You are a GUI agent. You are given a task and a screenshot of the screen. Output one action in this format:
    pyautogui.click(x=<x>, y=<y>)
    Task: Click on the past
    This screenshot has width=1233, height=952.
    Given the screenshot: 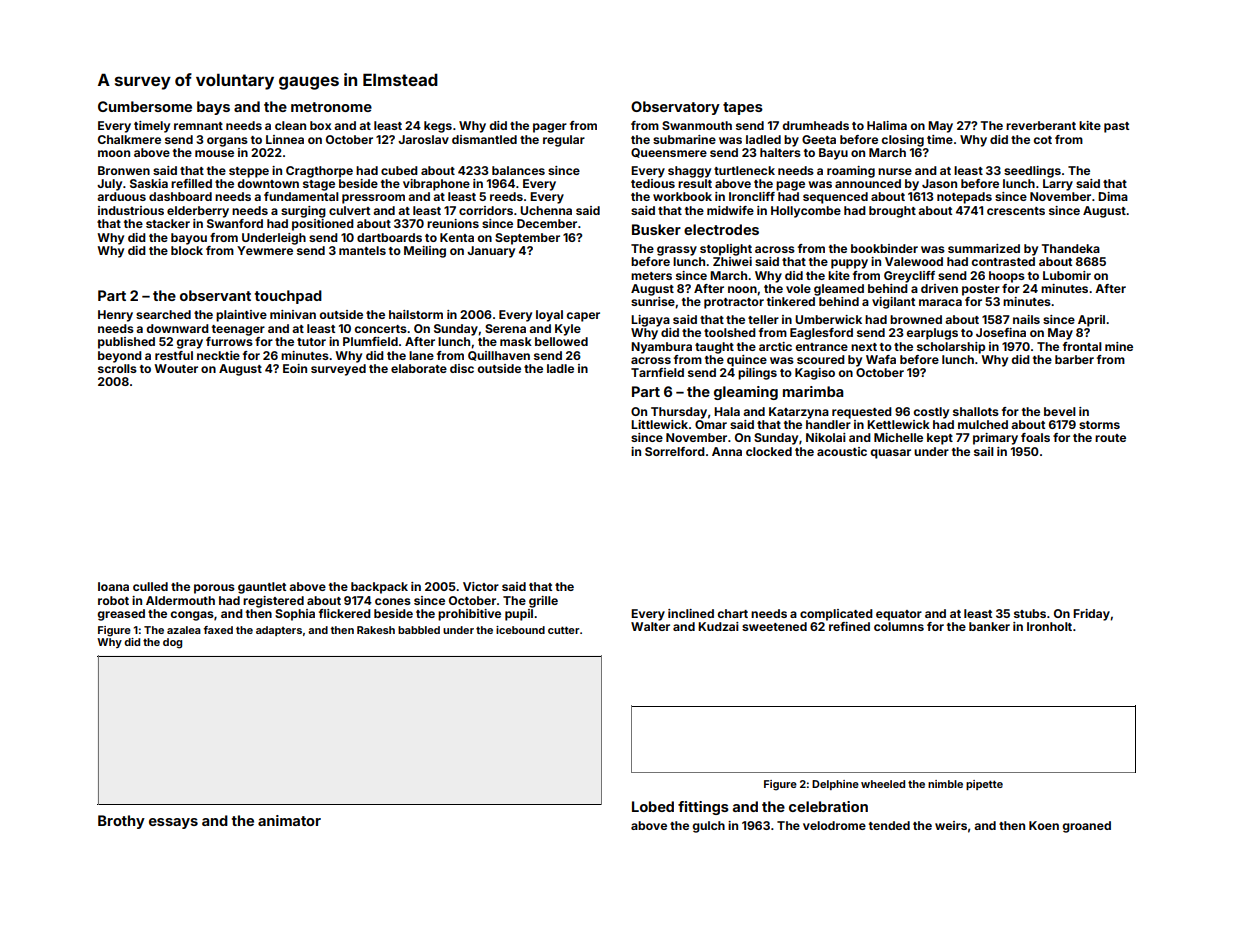 What is the action you would take?
    pyautogui.click(x=1116, y=127)
